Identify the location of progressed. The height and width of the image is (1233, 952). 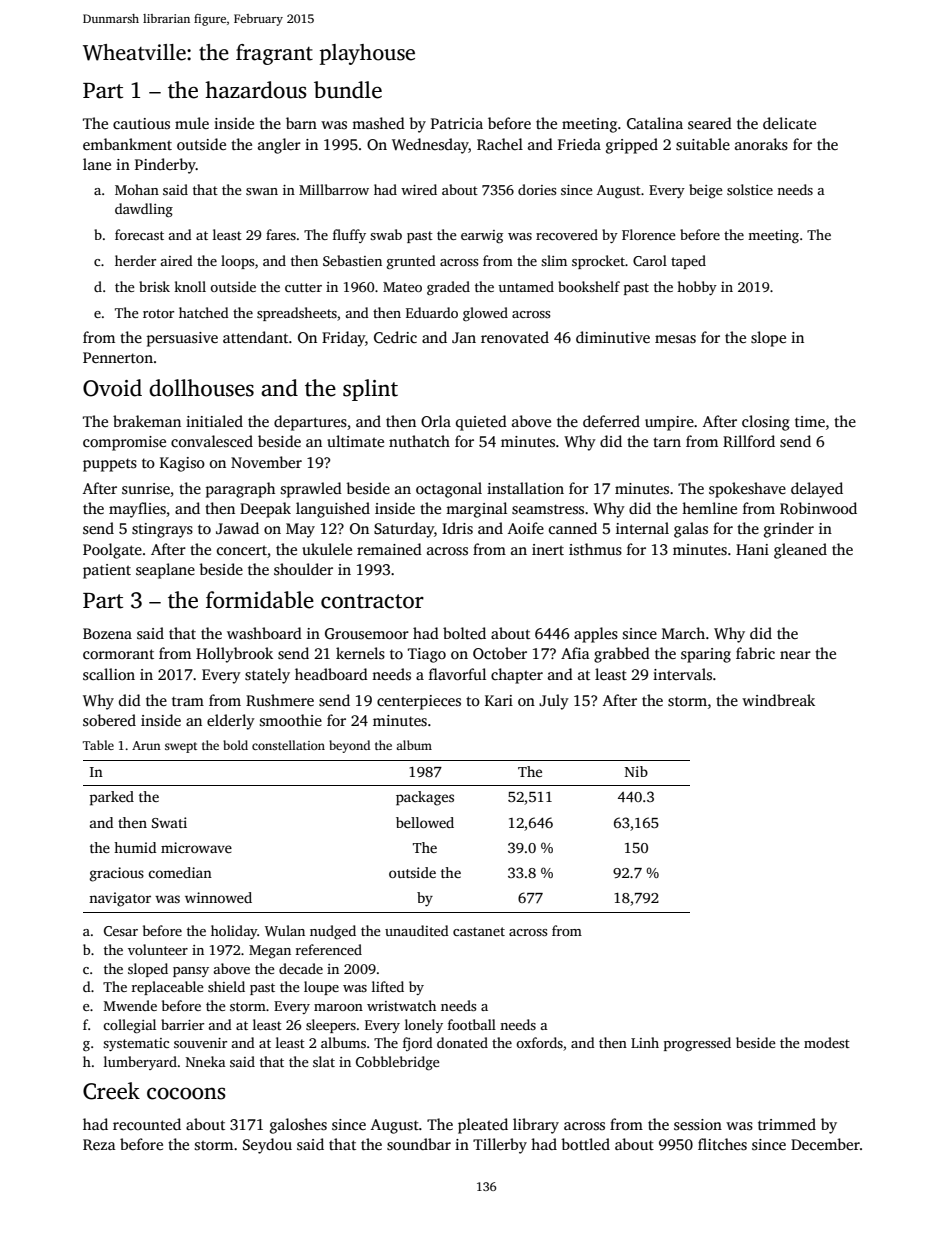
(697, 1044).
